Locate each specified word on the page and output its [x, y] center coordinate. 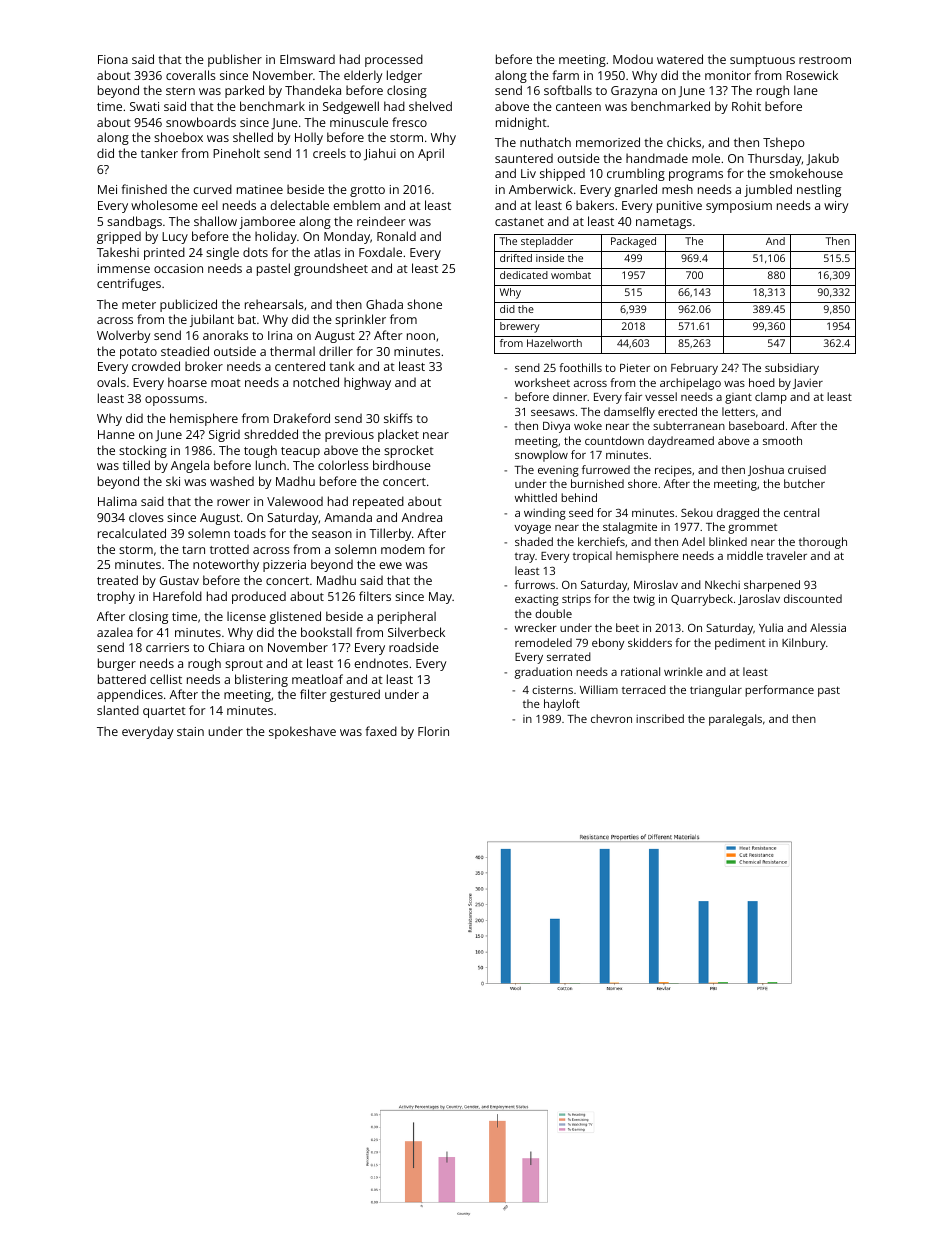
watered [680, 59]
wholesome [164, 205]
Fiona [113, 59]
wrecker [536, 627]
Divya [556, 427]
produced [259, 597]
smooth [782, 440]
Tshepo [784, 143]
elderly [363, 76]
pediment [740, 644]
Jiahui [380, 154]
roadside [414, 647]
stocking [143, 451]
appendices [130, 695]
